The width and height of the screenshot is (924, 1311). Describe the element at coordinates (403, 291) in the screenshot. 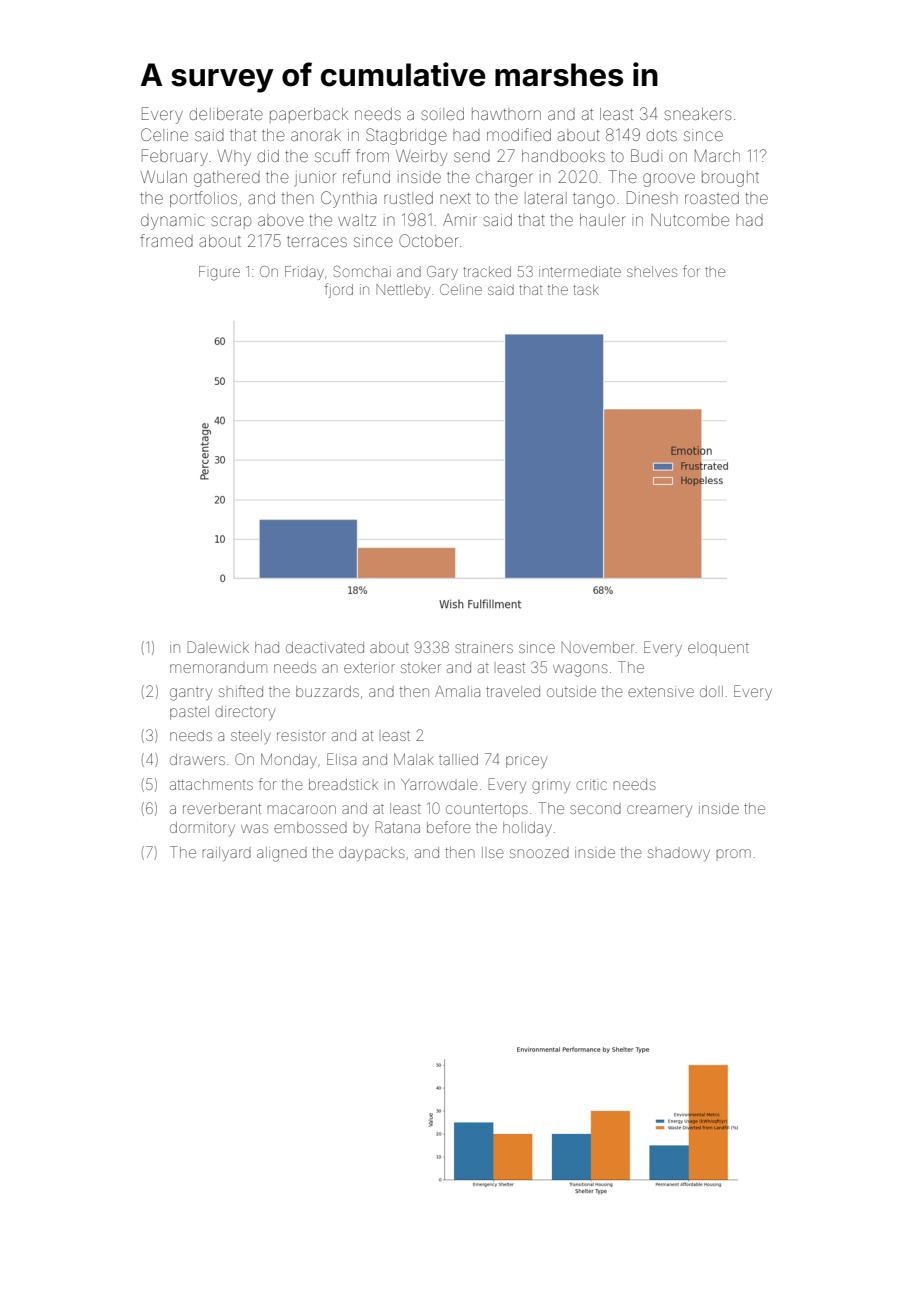

I see `Nettleby` at that location.
